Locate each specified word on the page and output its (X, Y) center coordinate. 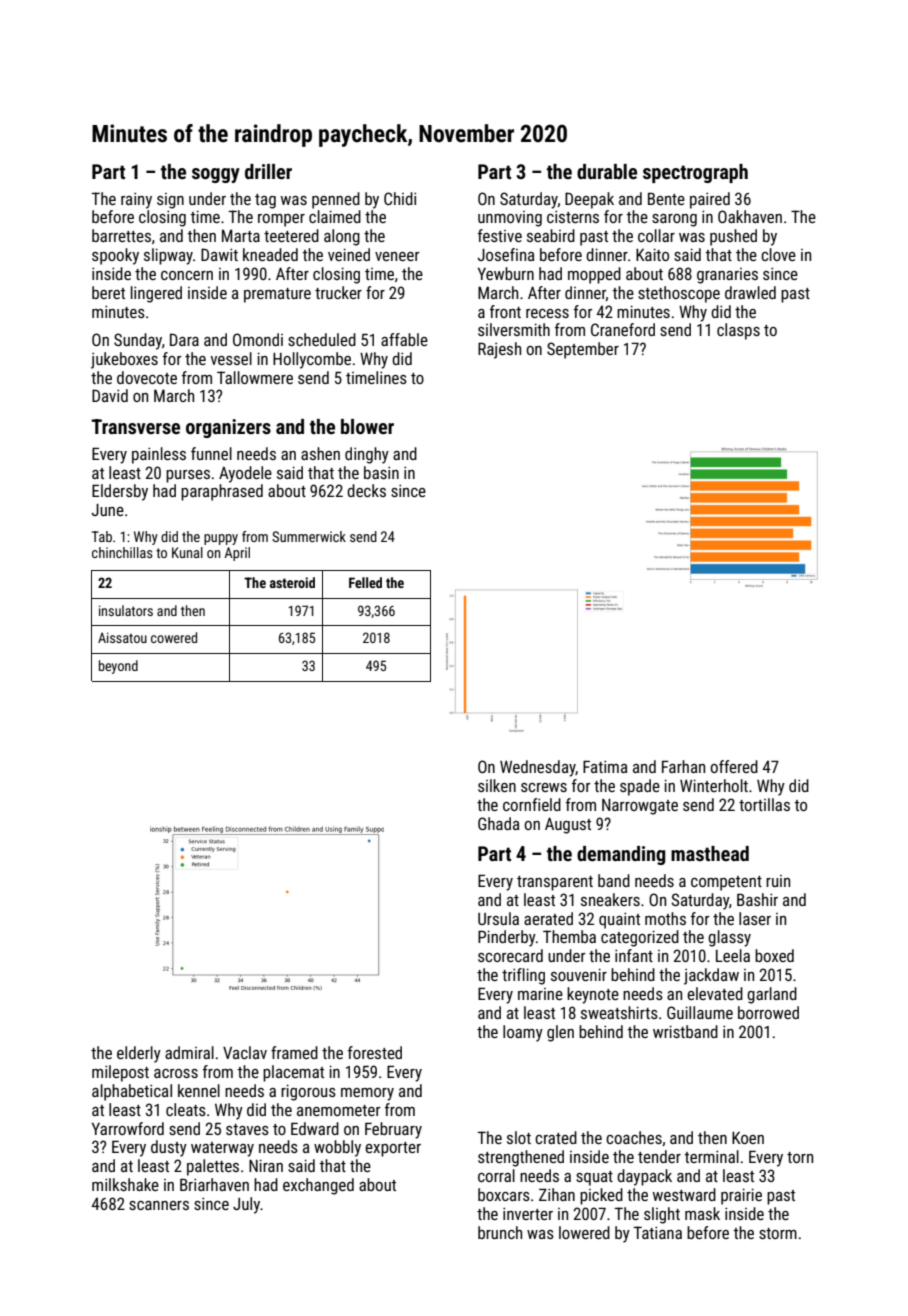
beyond (118, 667)
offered (734, 766)
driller (268, 171)
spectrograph (695, 173)
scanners (159, 1205)
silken (497, 785)
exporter (393, 1149)
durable (607, 171)
